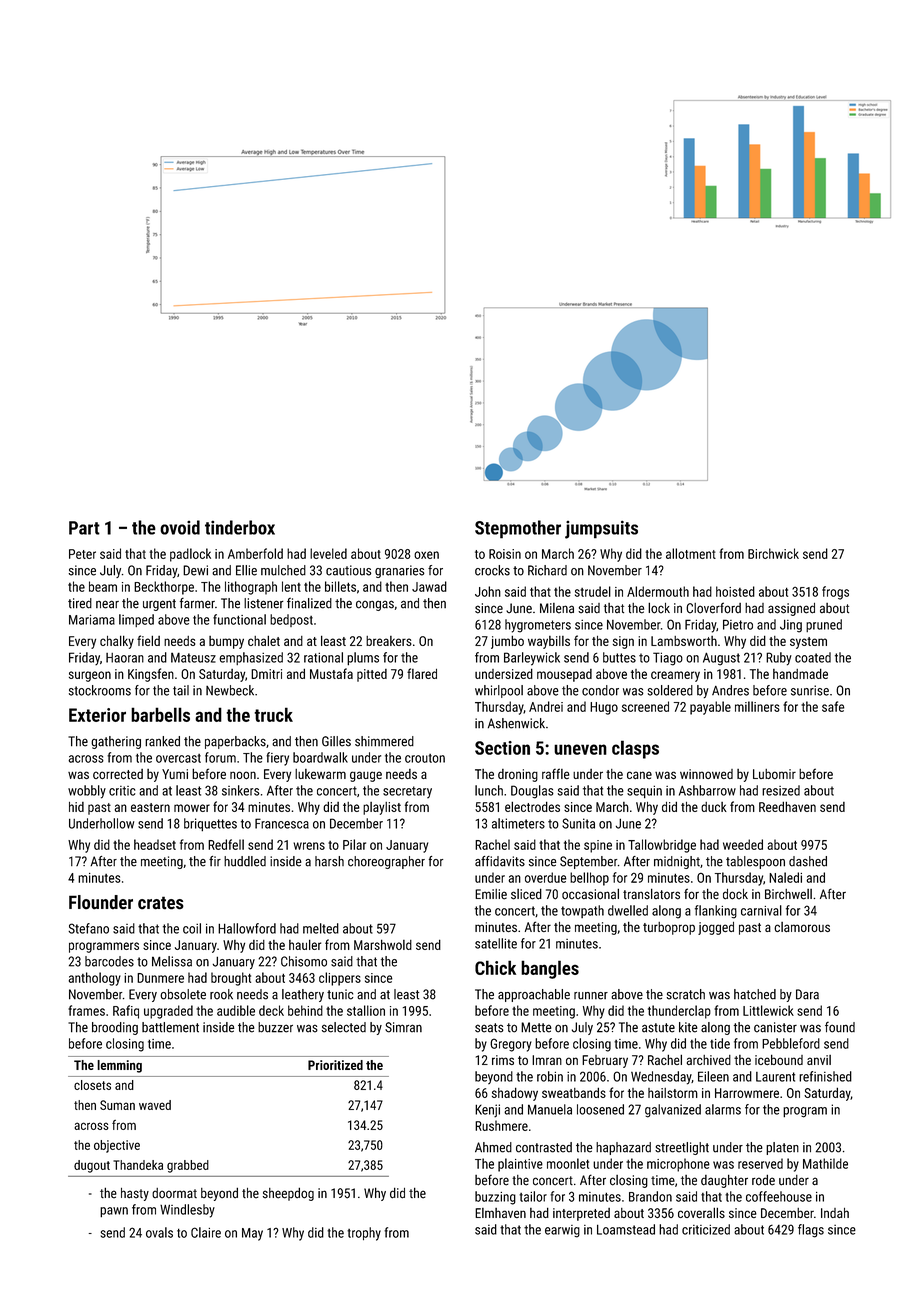 This page has width=924, height=1308. I want to click on streetlight, so click(682, 1148).
